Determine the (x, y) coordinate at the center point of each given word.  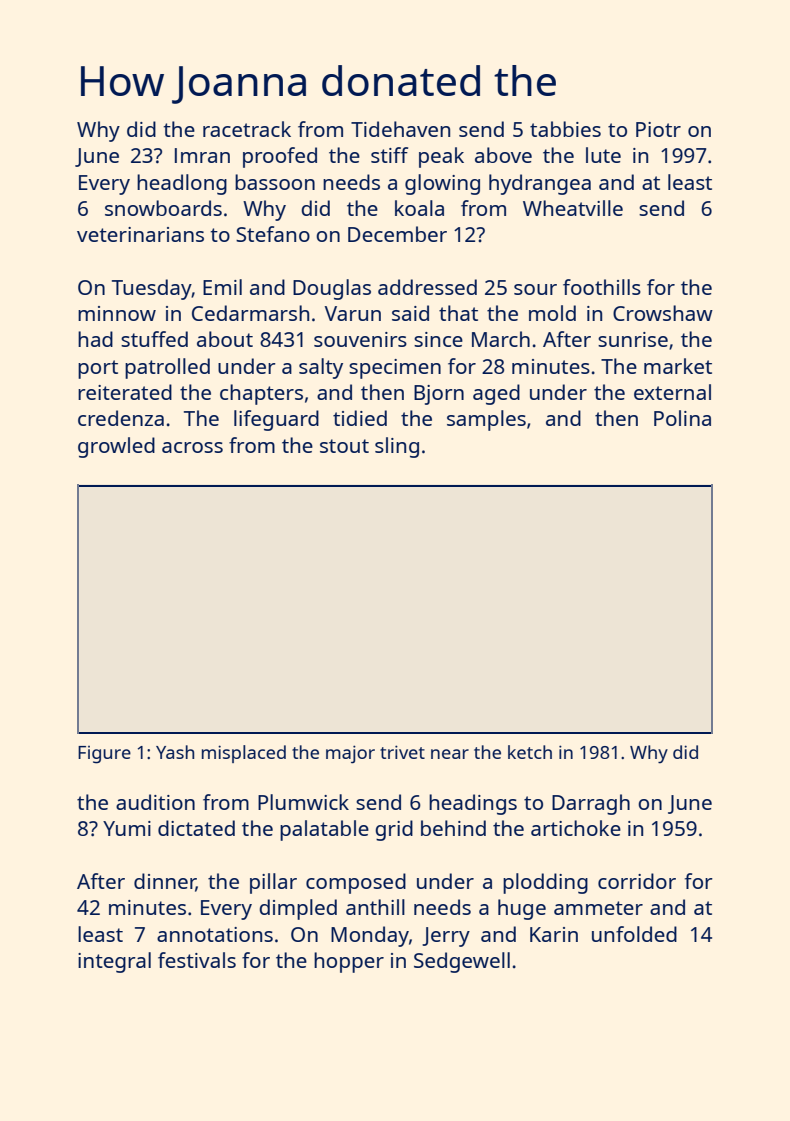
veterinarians (140, 234)
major (350, 754)
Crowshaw (663, 313)
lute (603, 155)
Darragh (591, 804)
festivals (197, 960)
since (438, 339)
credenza (121, 418)
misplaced (244, 754)
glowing (442, 184)
